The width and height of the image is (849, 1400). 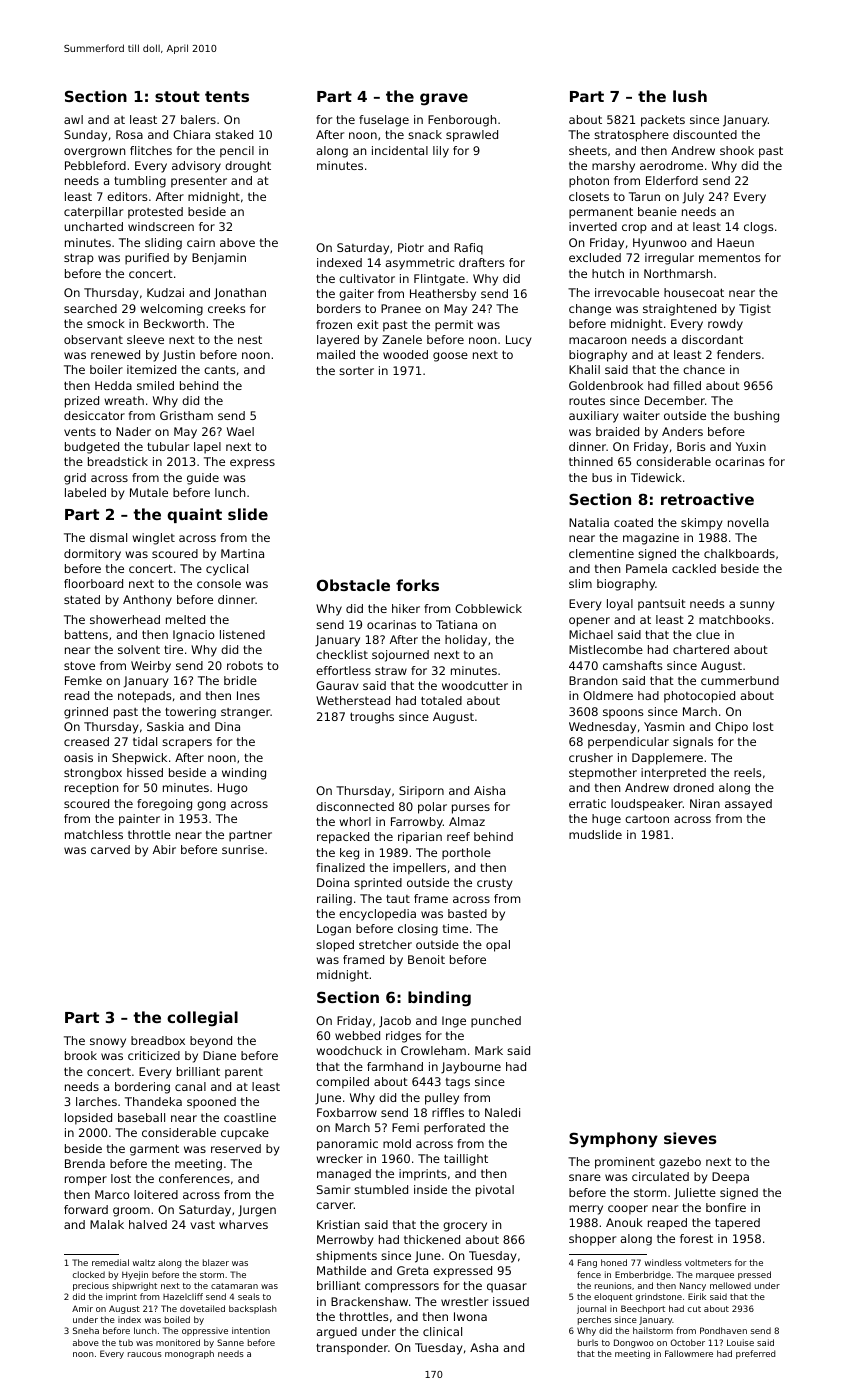 I want to click on shook, so click(x=737, y=150).
